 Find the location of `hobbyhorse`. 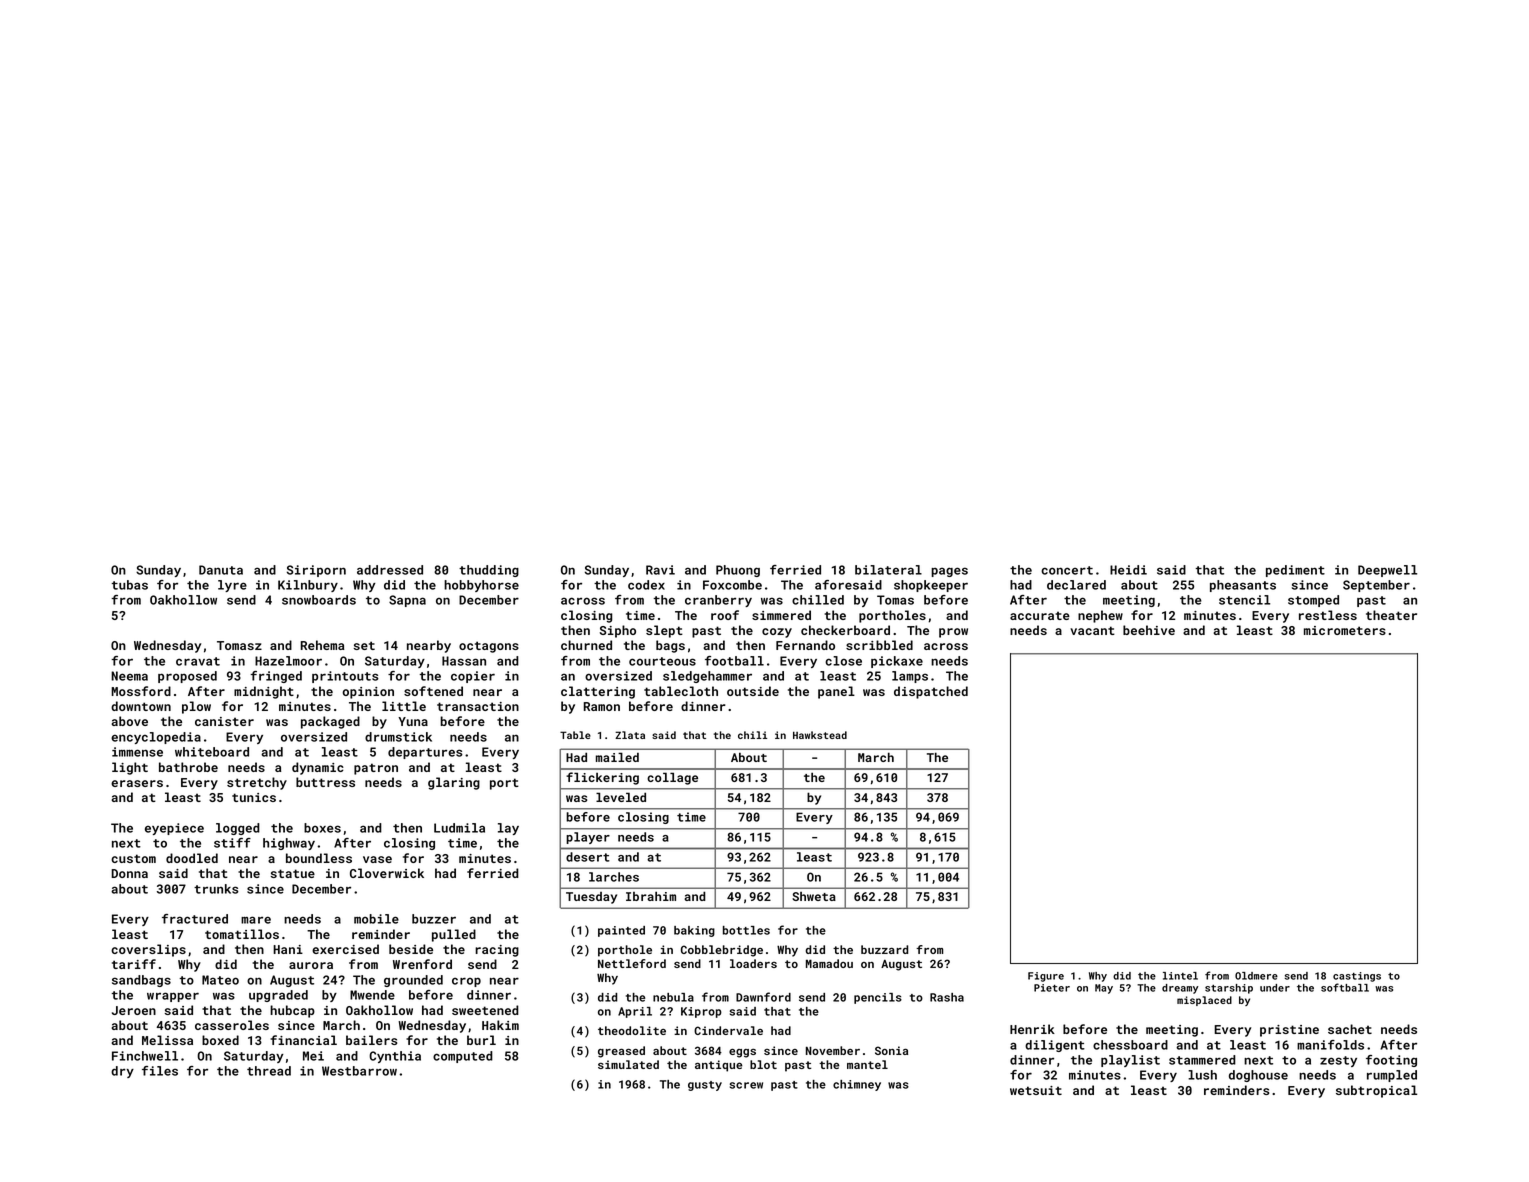

hobbyhorse is located at coordinates (481, 586).
